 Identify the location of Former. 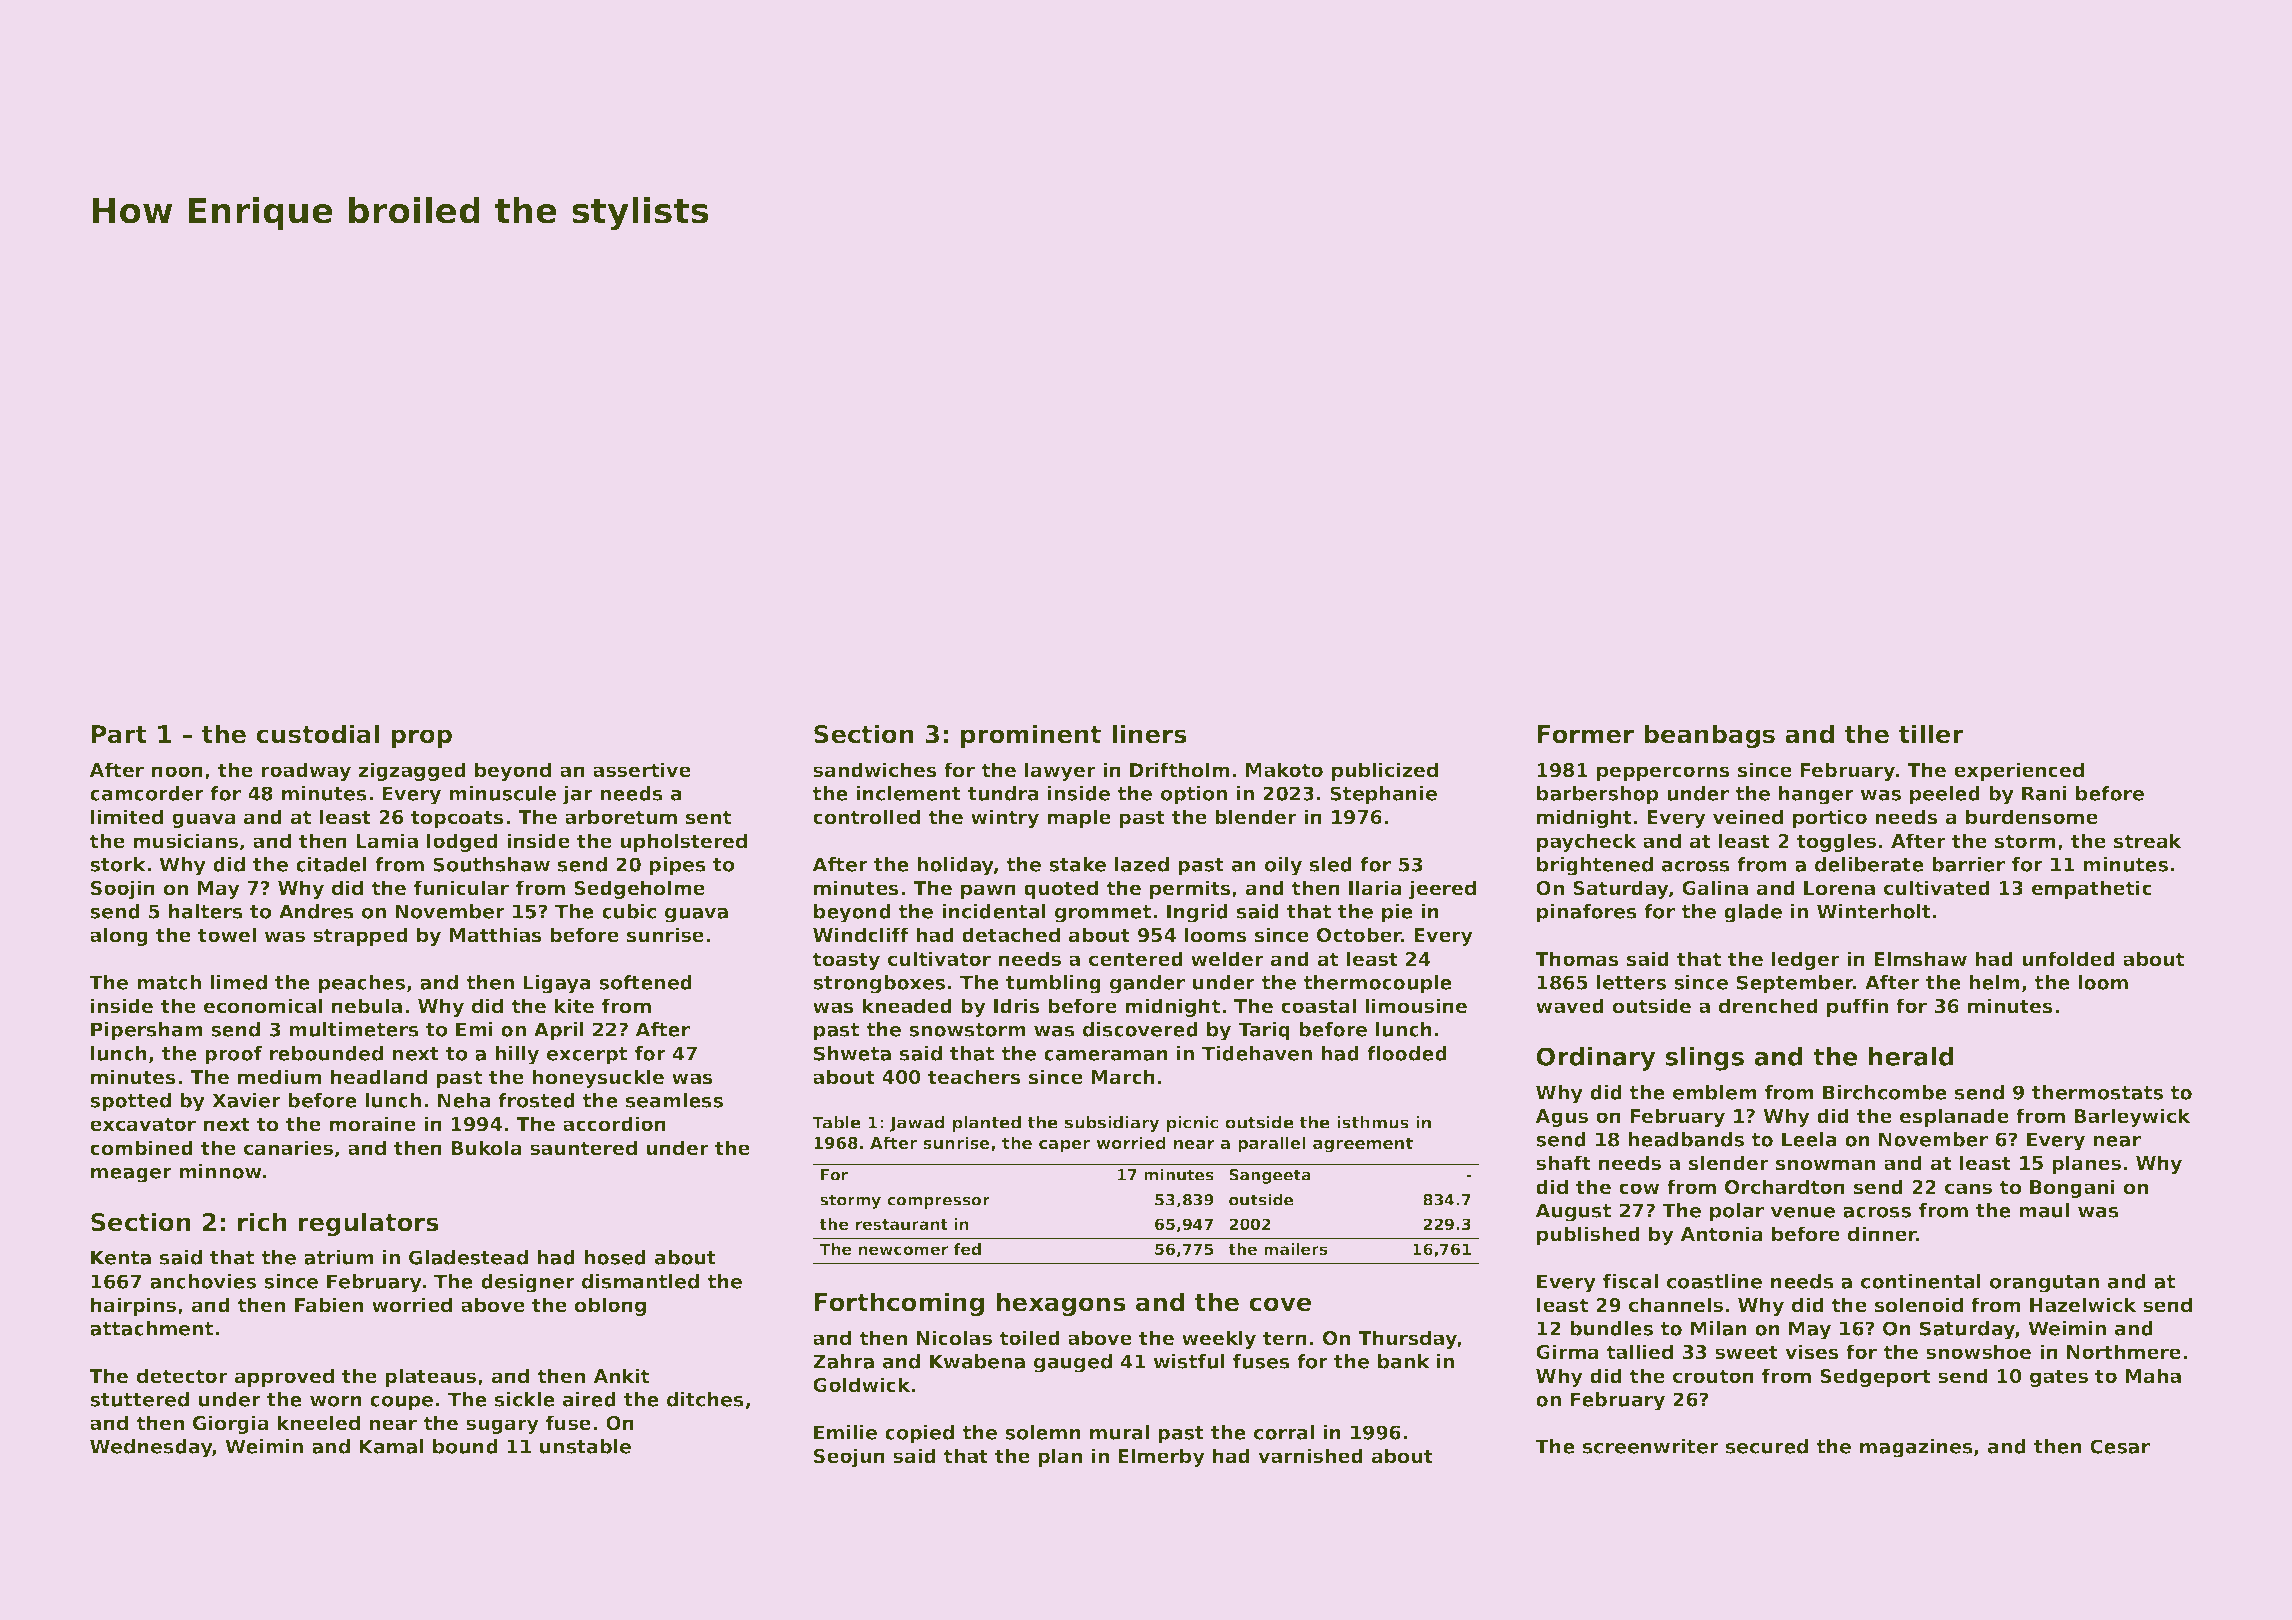
(1585, 734).
